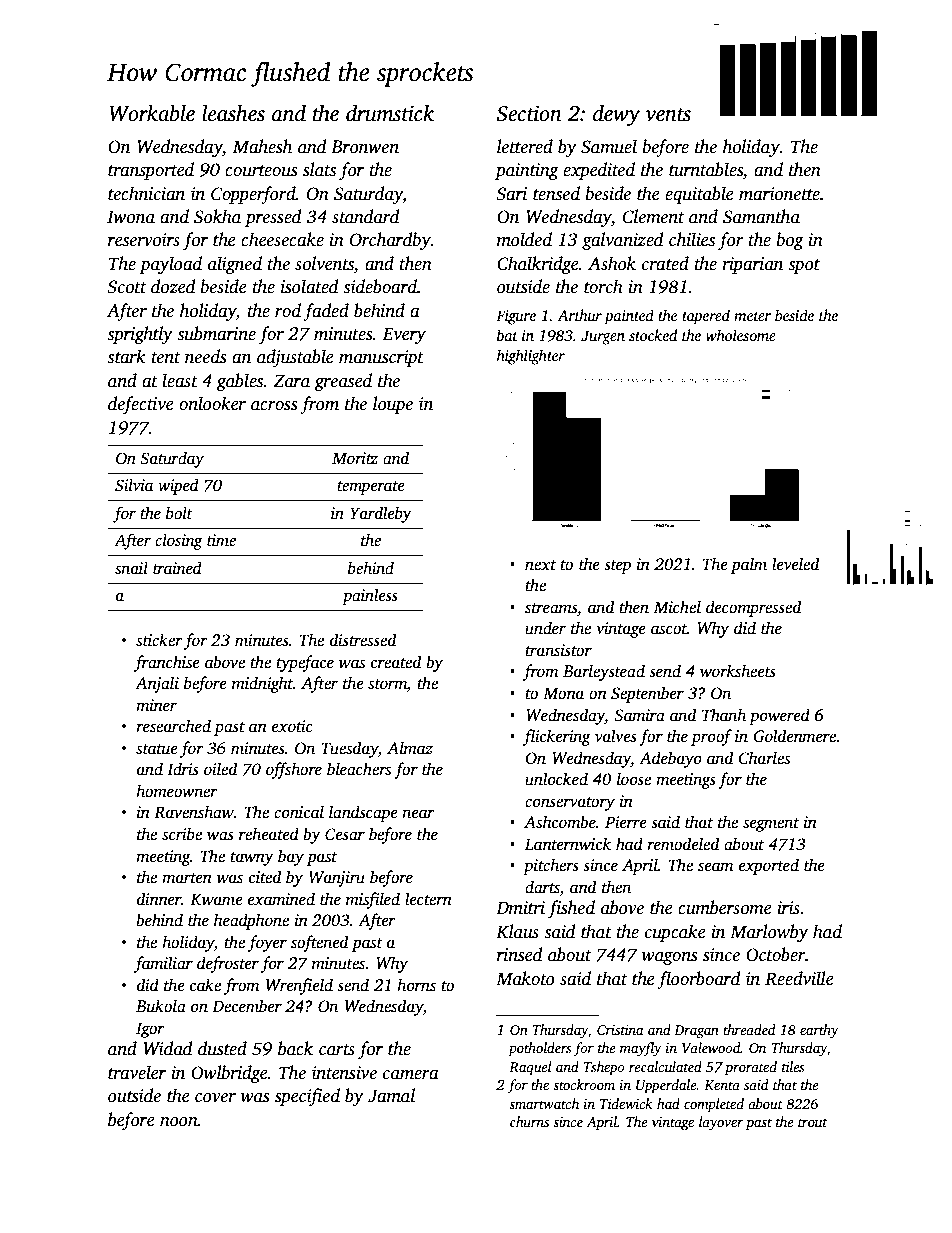 This page has width=952, height=1233. What do you see at coordinates (617, 567) in the page?
I see `step` at bounding box center [617, 567].
